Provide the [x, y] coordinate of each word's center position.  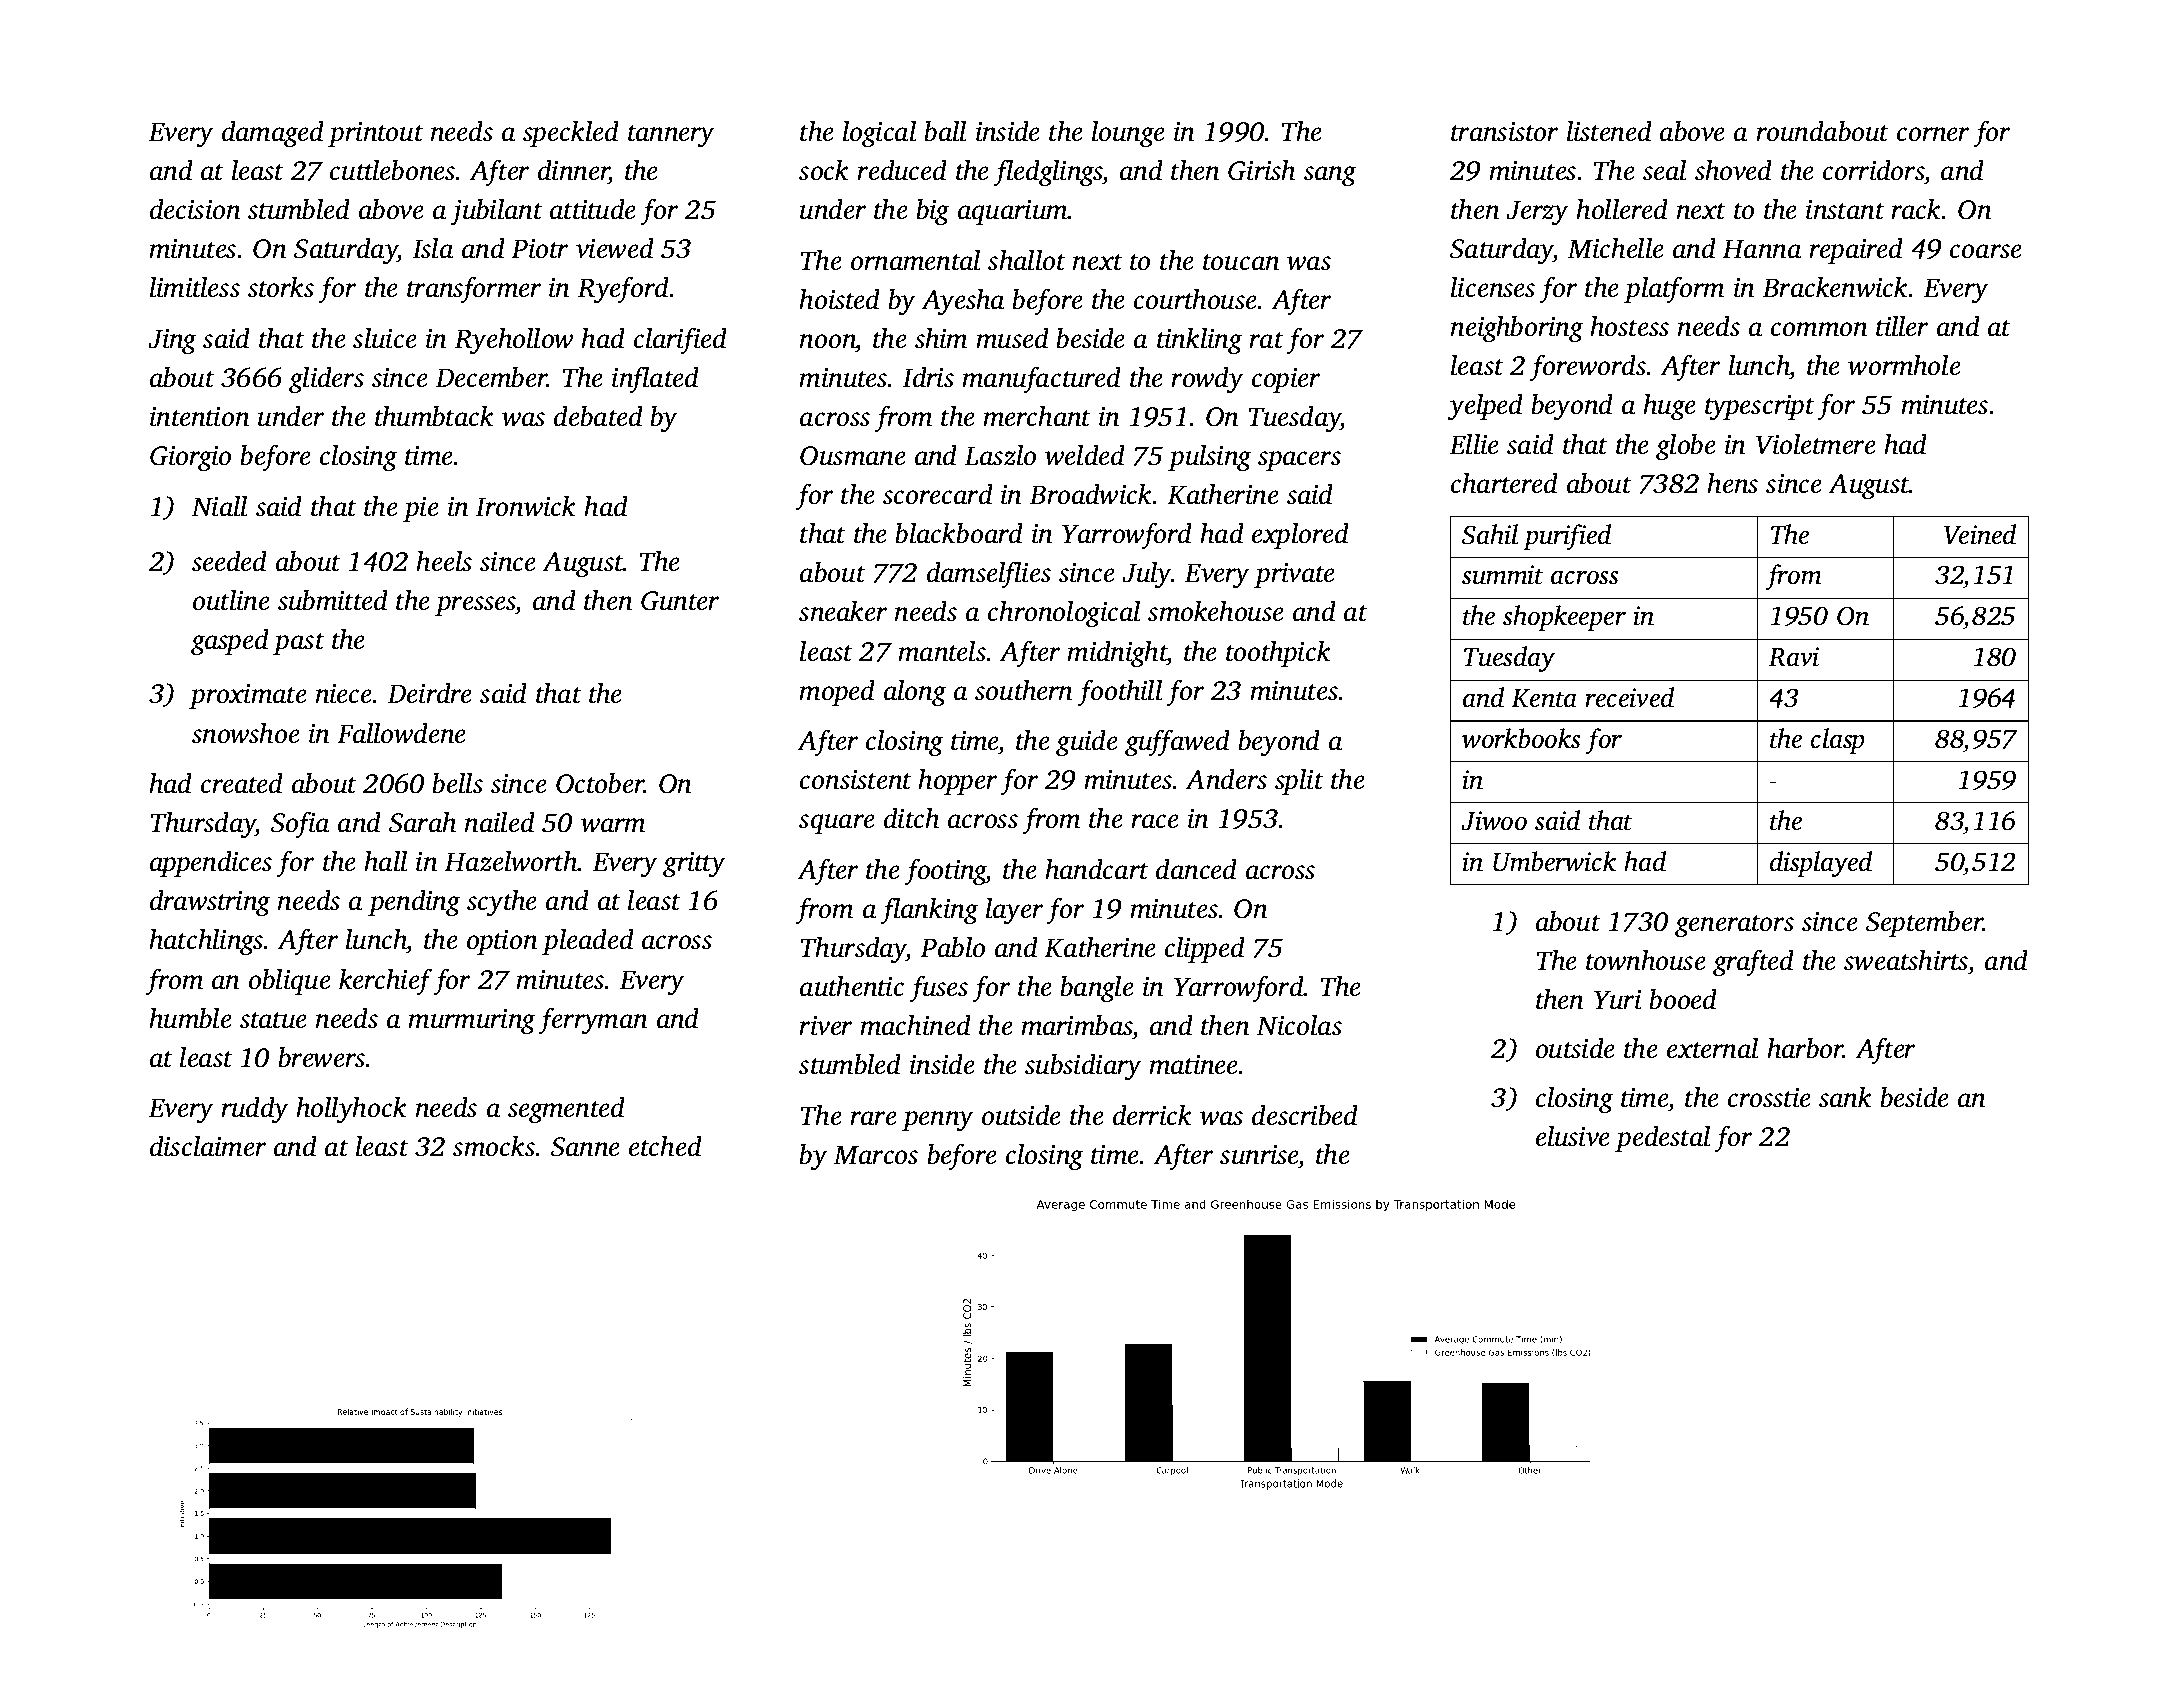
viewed [615, 248]
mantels [942, 651]
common [1819, 329]
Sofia [300, 825]
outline [231, 600]
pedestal [1662, 1139]
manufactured [1041, 380]
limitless [195, 287]
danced [1196, 869]
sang [1330, 176]
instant [1845, 210]
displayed [1821, 864]
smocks [494, 1146]
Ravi [1793, 657]
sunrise [1259, 1156]
